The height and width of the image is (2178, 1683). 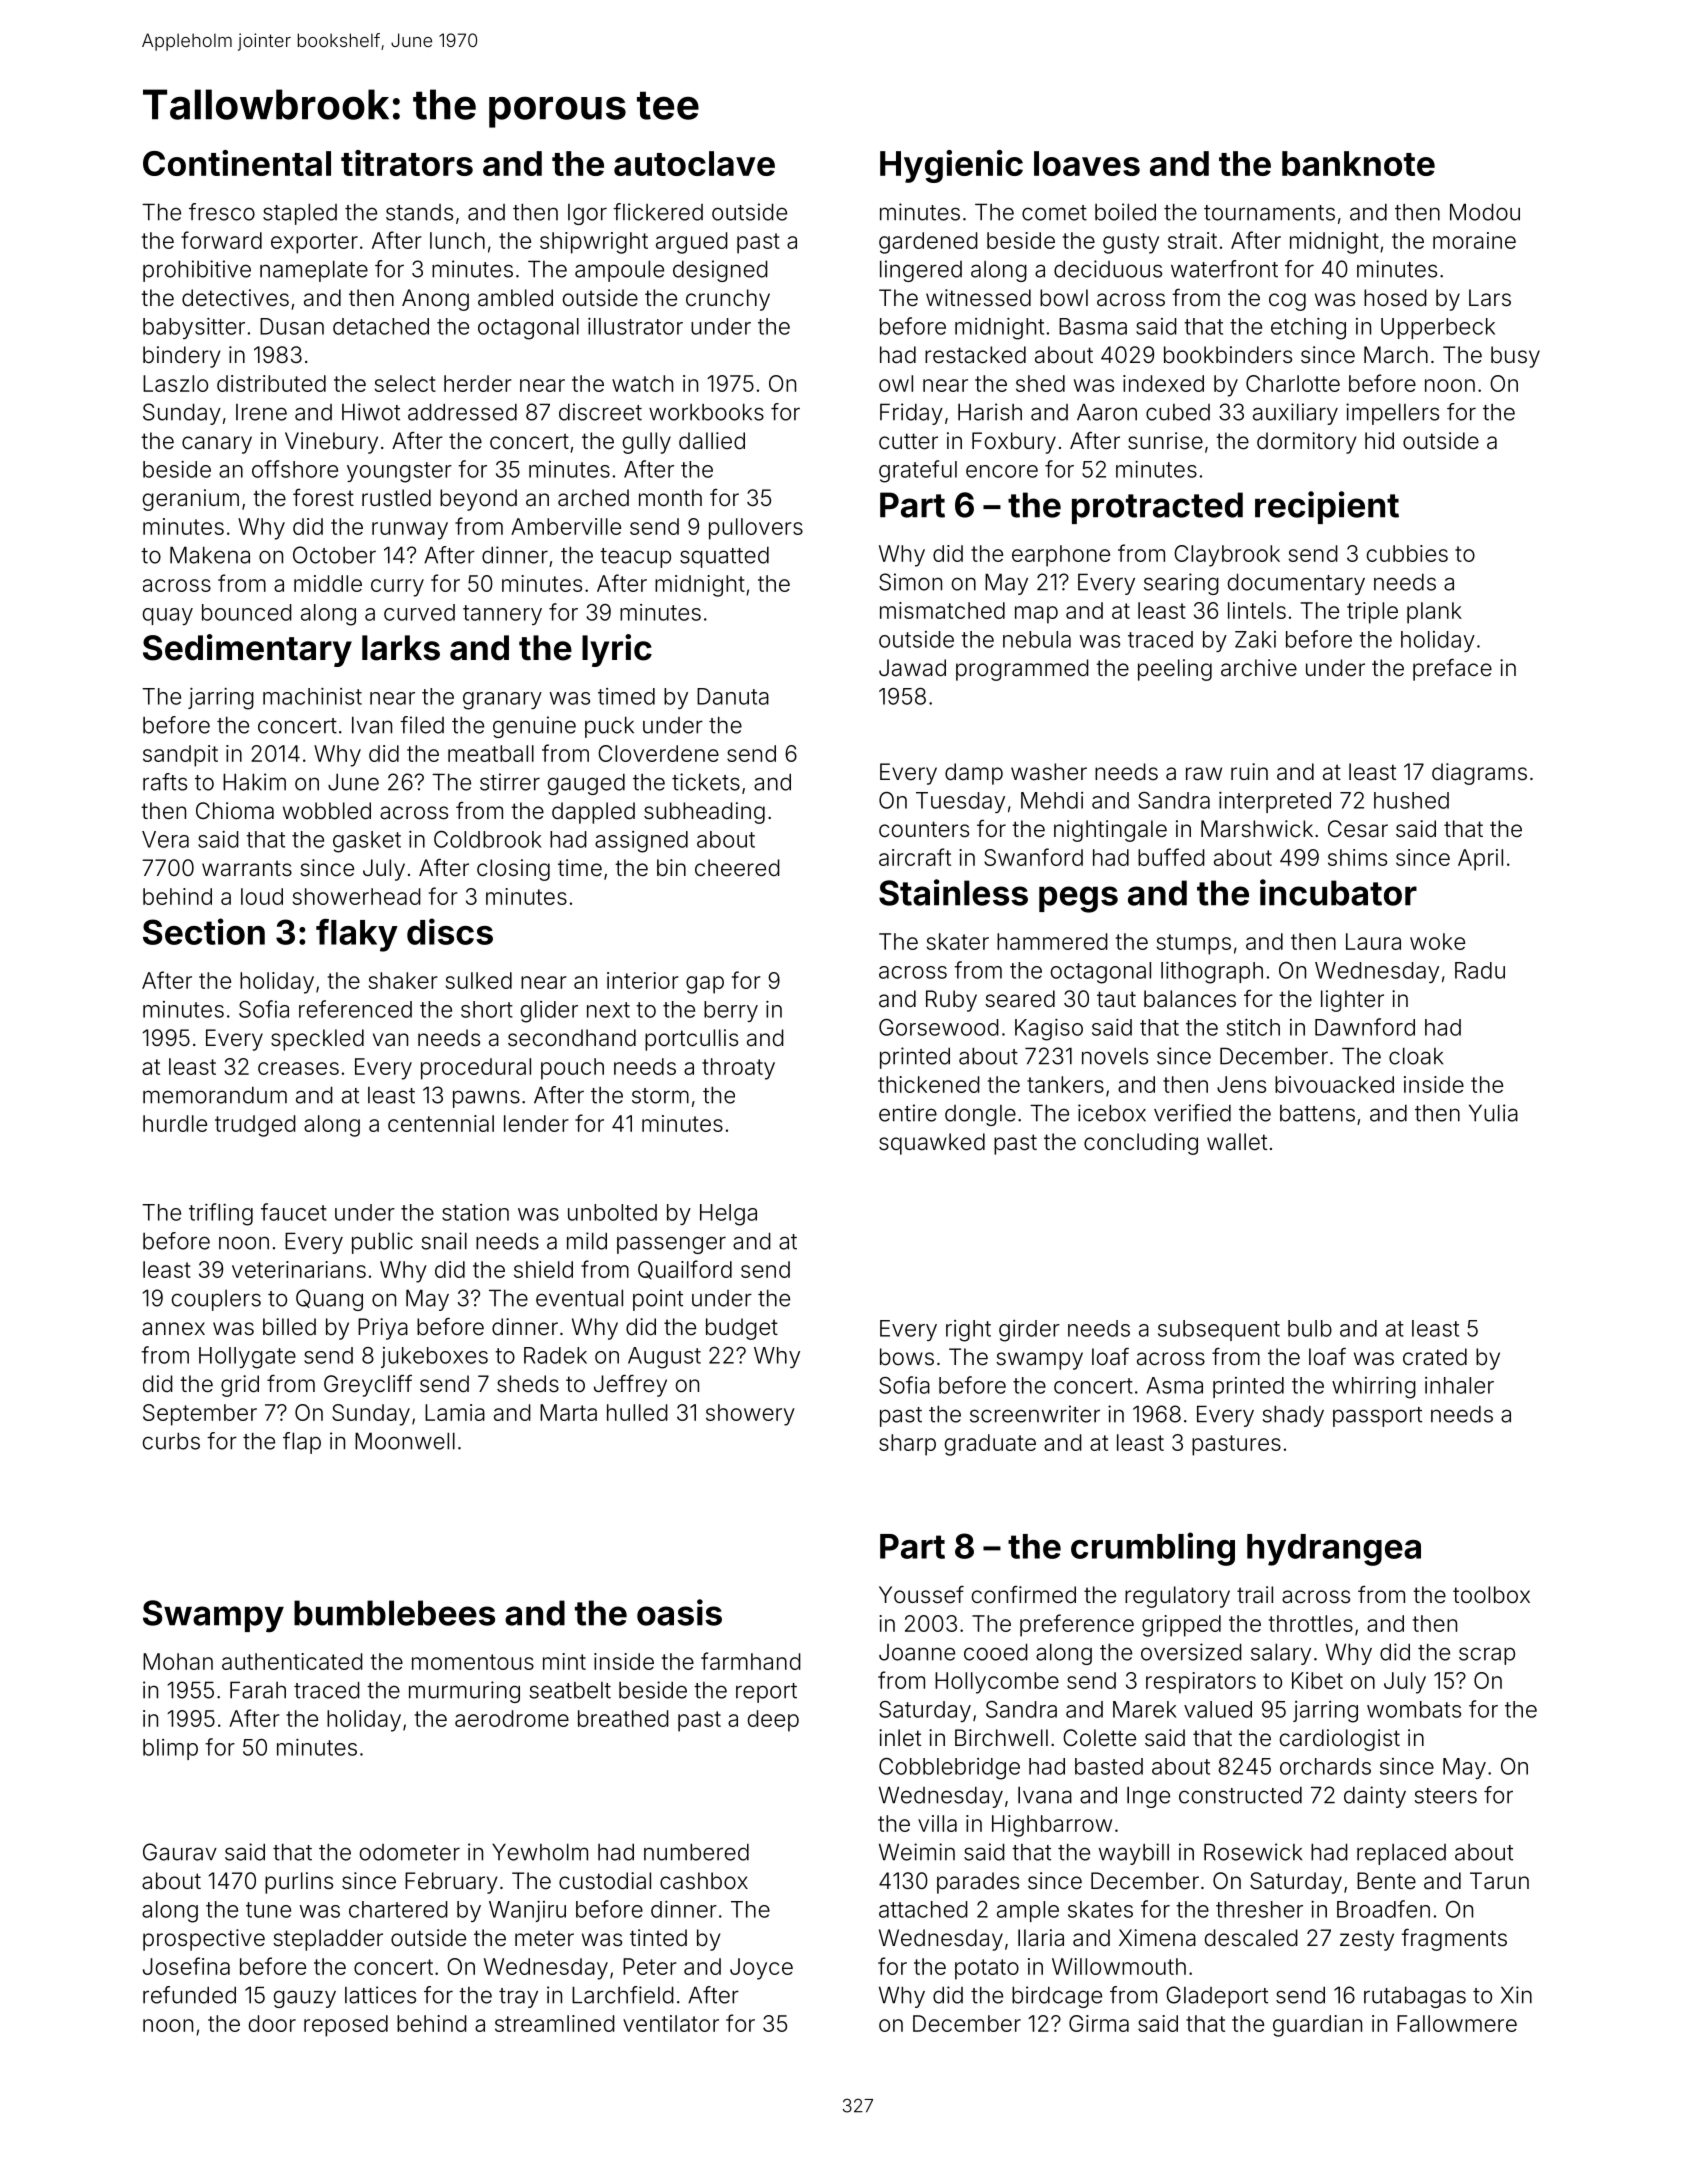 What do you see at coordinates (910, 582) in the image?
I see `Simon` at bounding box center [910, 582].
